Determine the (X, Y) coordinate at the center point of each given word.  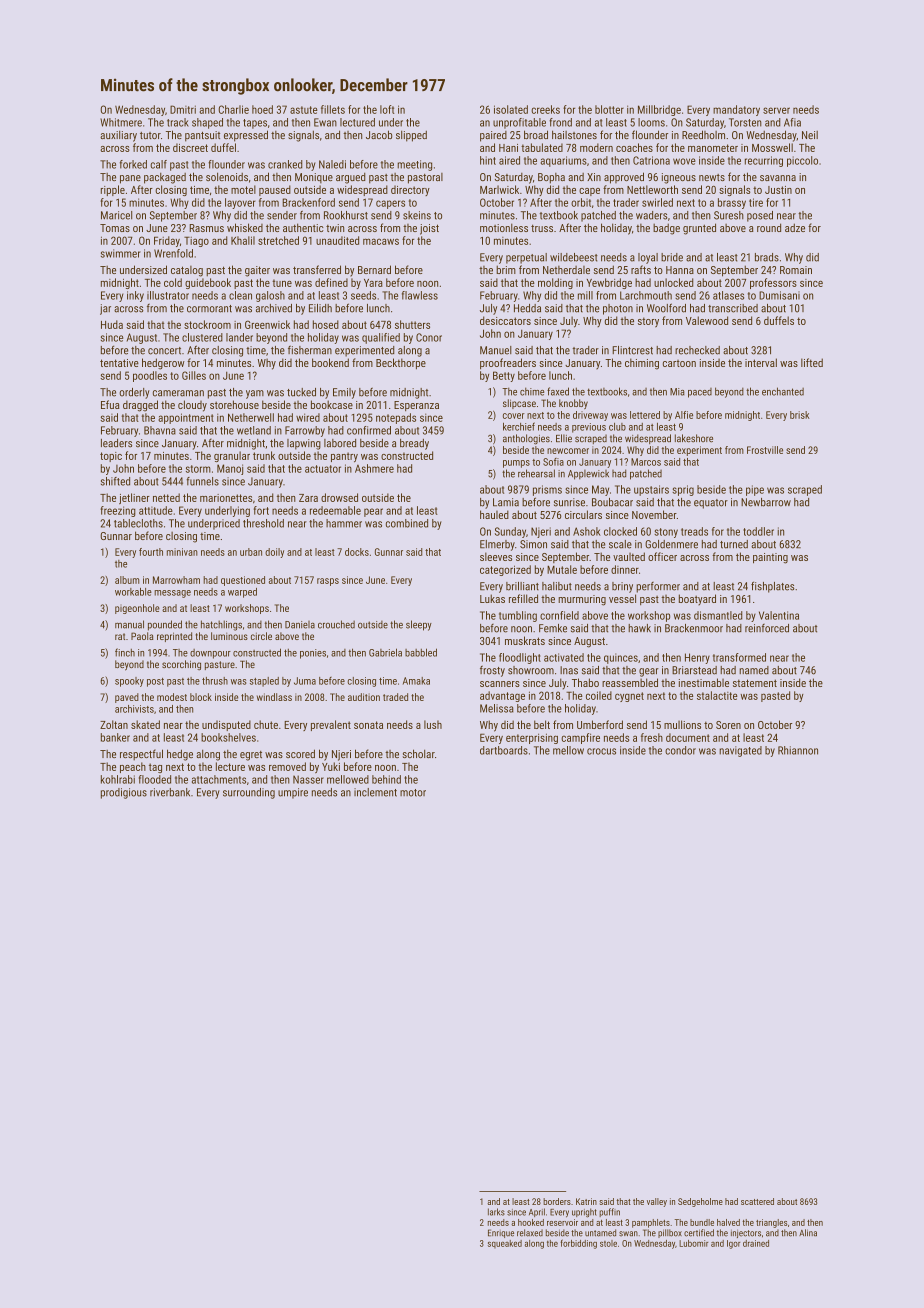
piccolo (802, 161)
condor (680, 750)
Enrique (501, 1233)
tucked (301, 392)
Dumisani (779, 295)
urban (251, 552)
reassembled (630, 682)
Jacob (379, 134)
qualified (381, 338)
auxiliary (118, 136)
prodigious (124, 793)
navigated (740, 751)
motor (413, 793)
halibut (557, 586)
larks (496, 1212)
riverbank (170, 792)
